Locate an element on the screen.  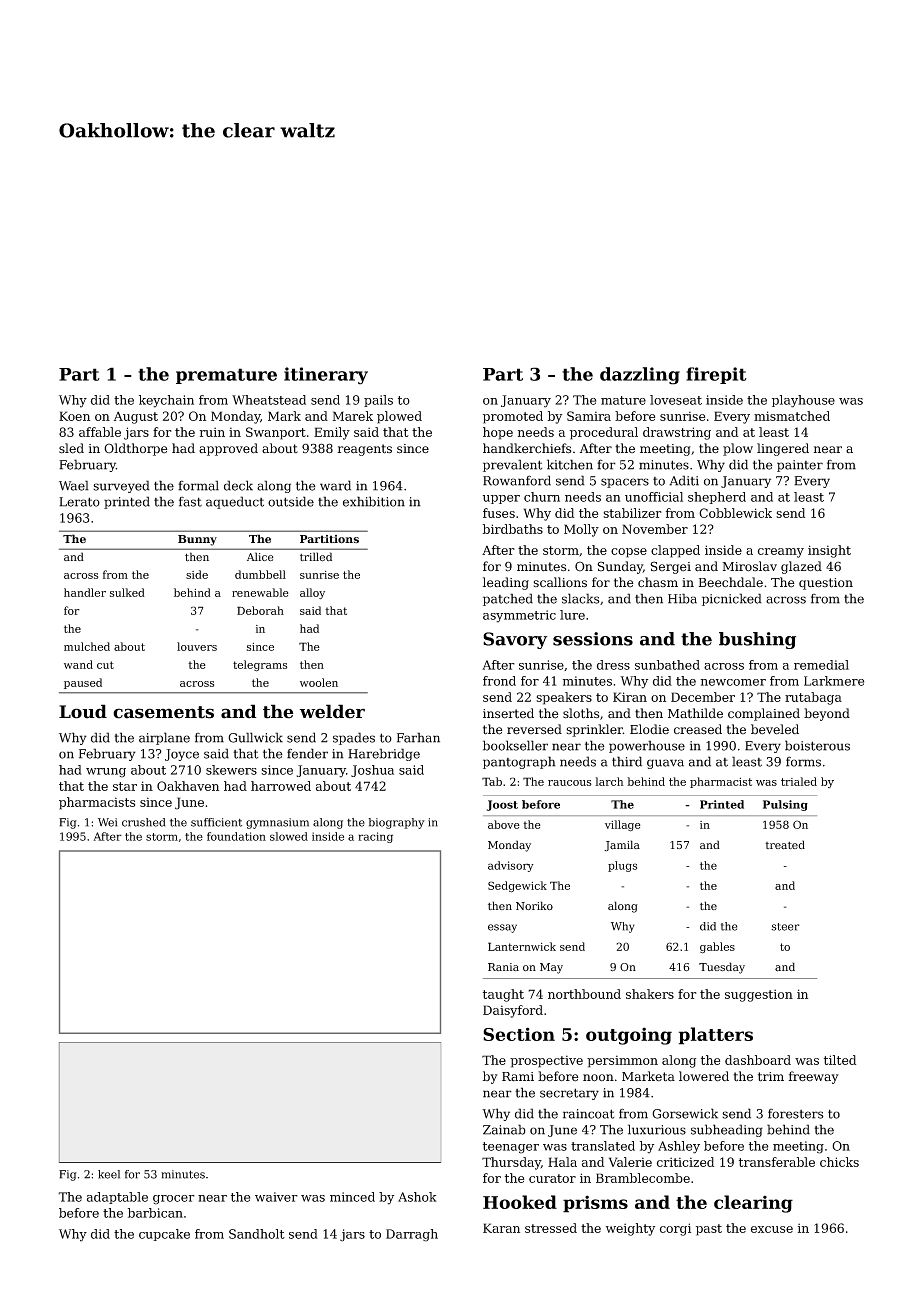
Savory is located at coordinates (515, 640).
